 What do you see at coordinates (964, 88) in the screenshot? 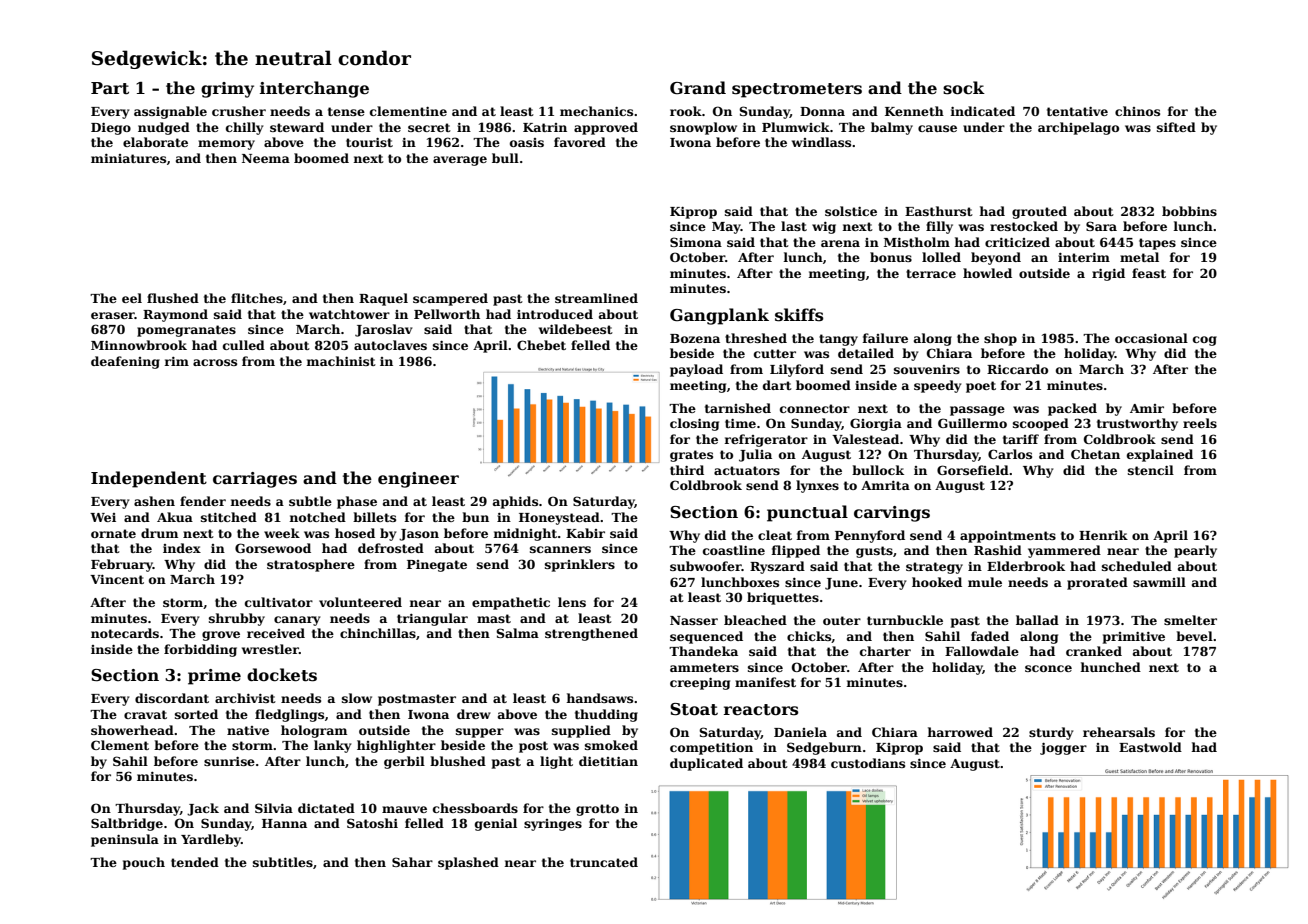
I see `sock` at bounding box center [964, 88].
